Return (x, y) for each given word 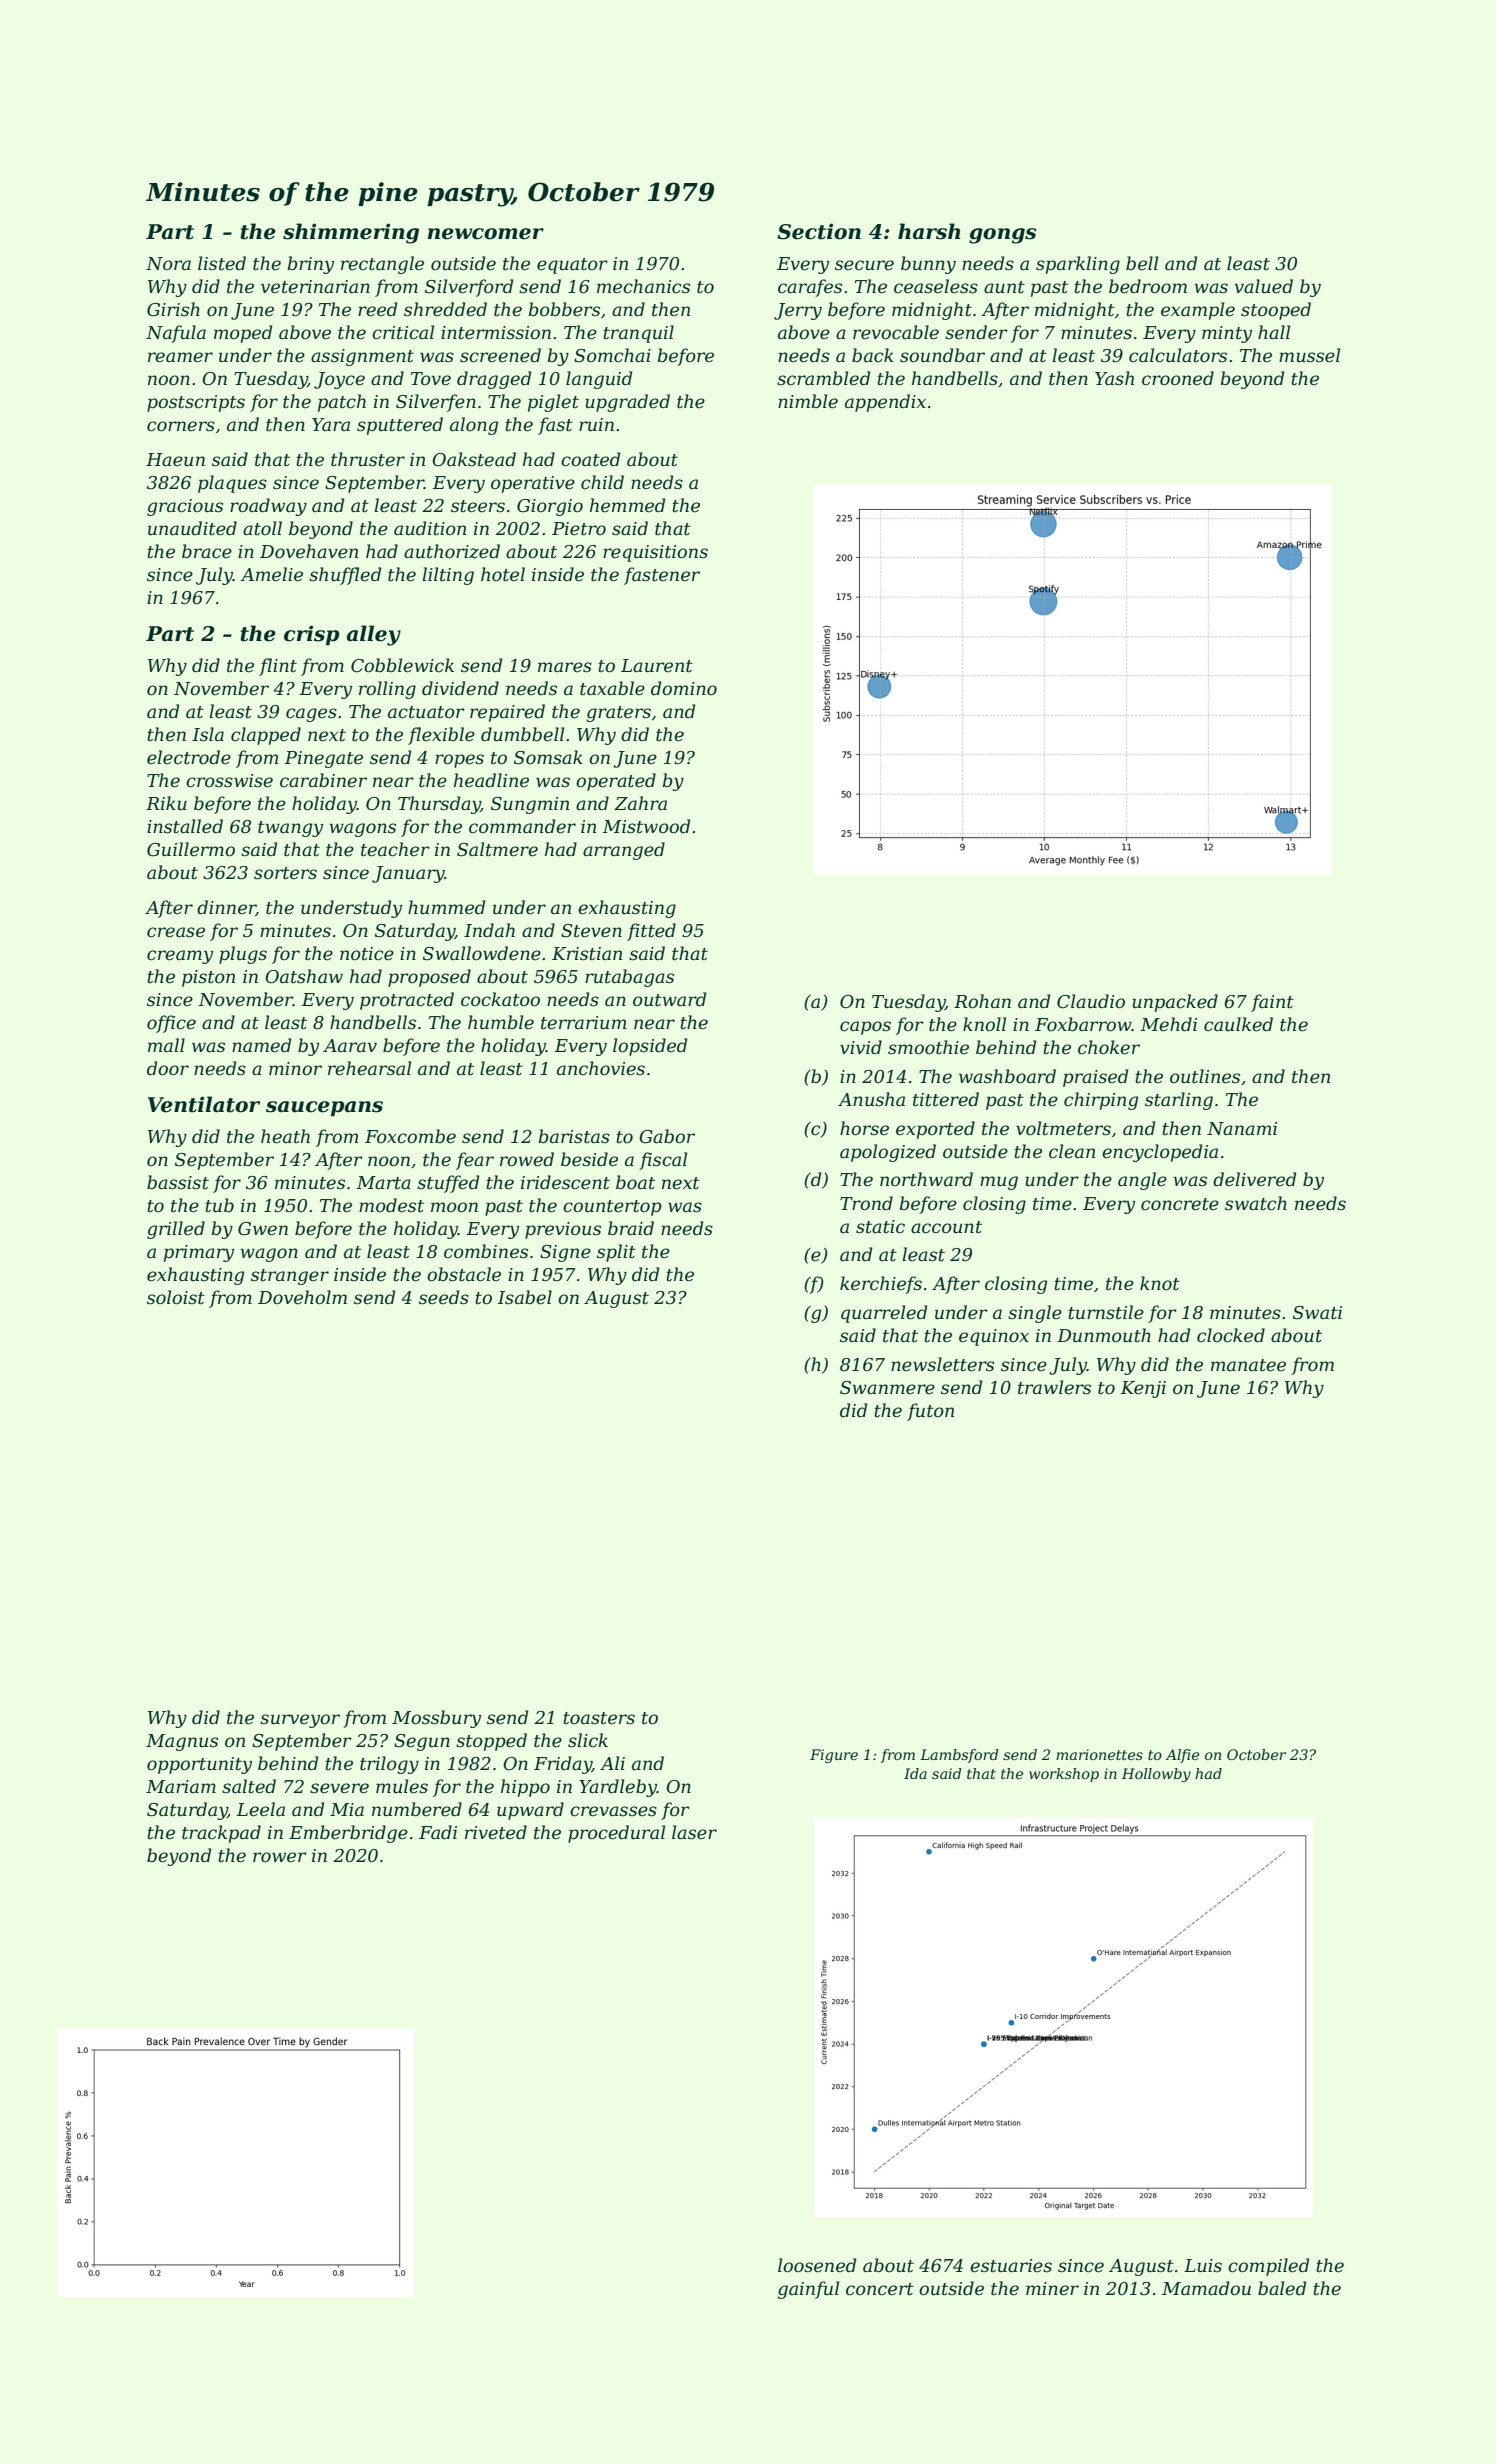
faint (1272, 1003)
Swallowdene (482, 953)
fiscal (663, 1161)
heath (285, 1136)
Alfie (1182, 1756)
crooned (1178, 378)
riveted (496, 1832)
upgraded (627, 403)
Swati (1317, 1313)
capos (865, 1028)
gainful (808, 2290)
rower (280, 1857)
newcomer (486, 234)
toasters (599, 1718)
